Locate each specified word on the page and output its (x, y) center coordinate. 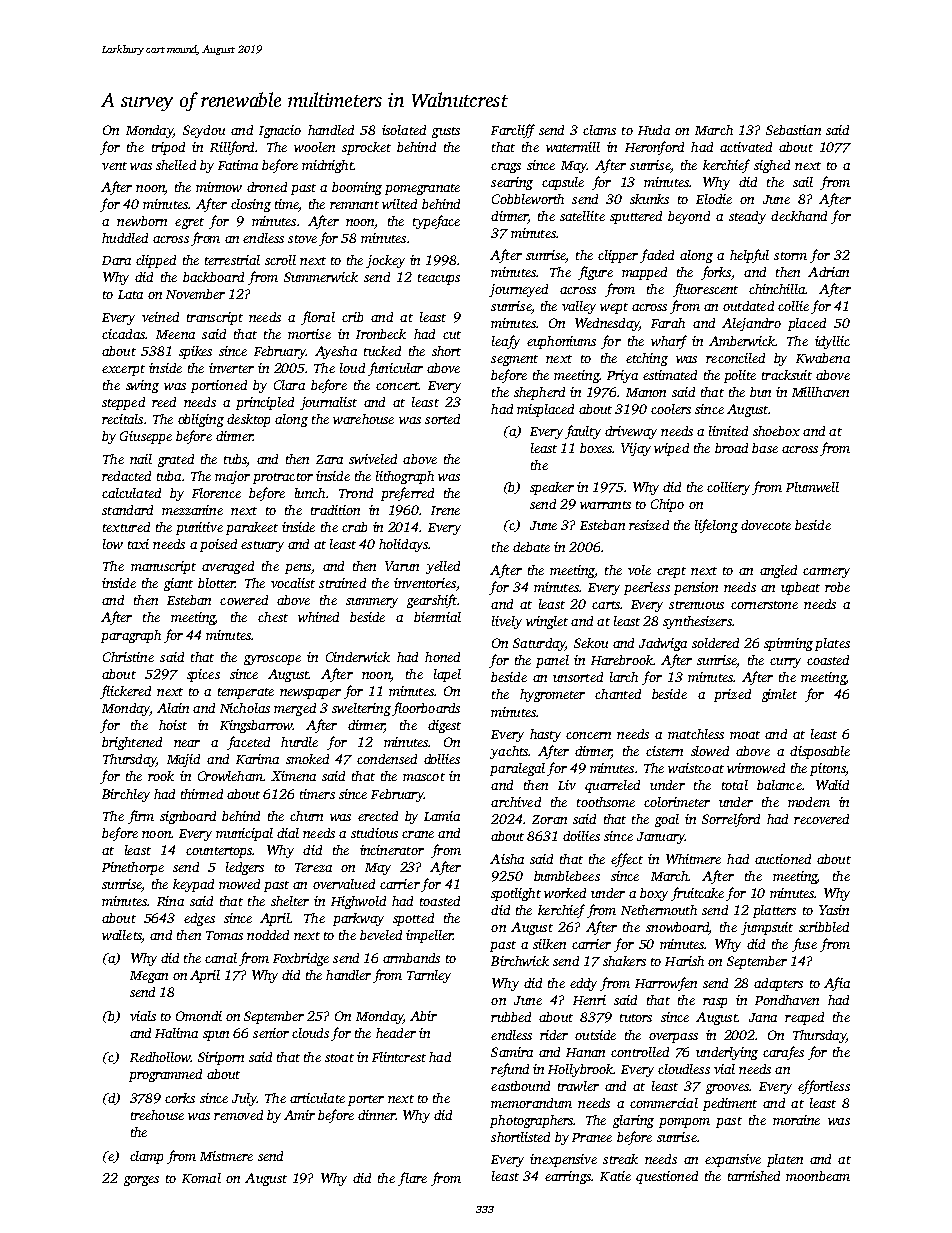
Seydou (204, 131)
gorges (141, 1181)
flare (412, 1179)
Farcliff (513, 131)
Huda (654, 130)
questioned (667, 1177)
